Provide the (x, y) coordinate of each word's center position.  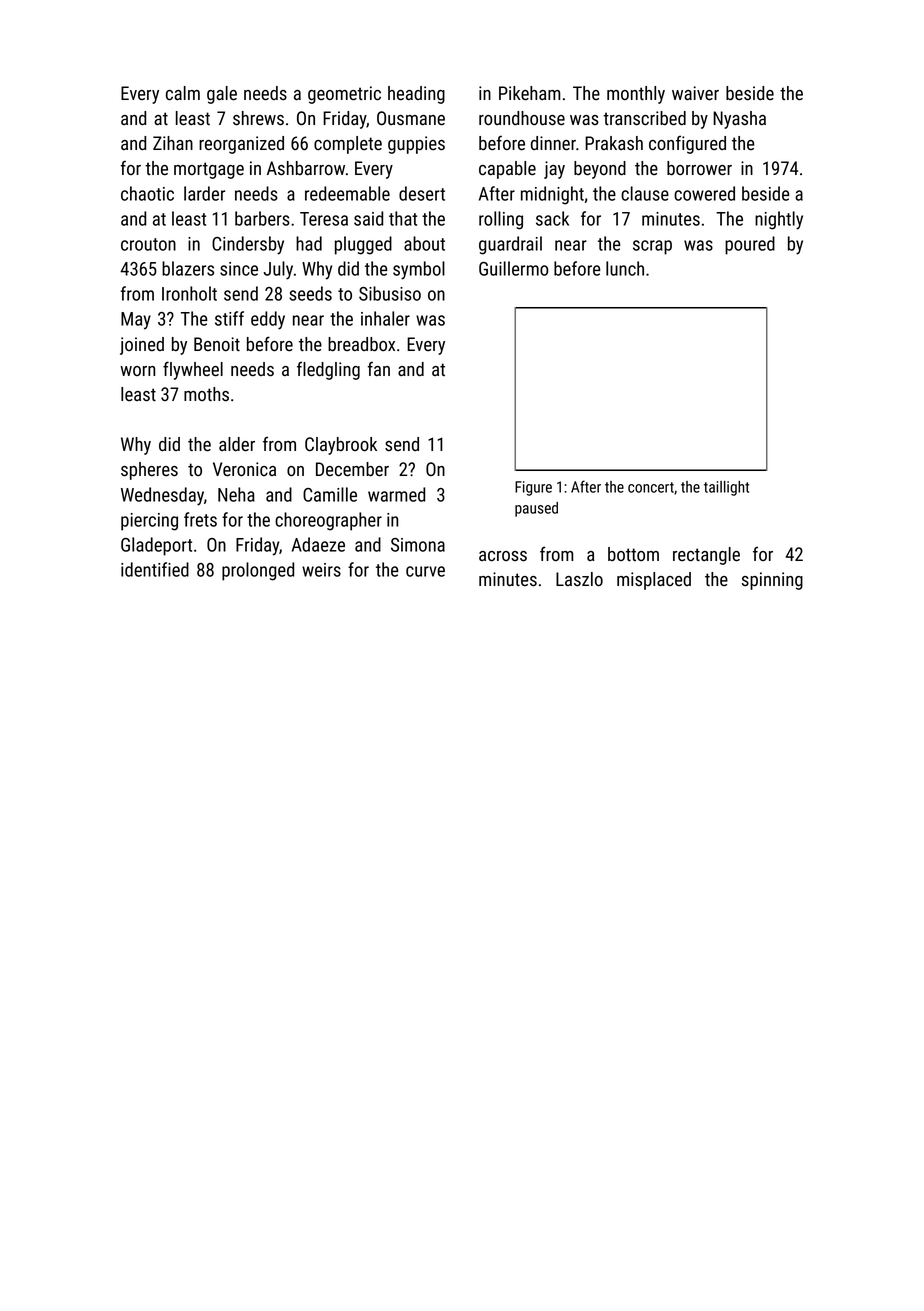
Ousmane (411, 118)
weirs (321, 570)
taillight (726, 488)
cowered (704, 193)
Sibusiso (390, 293)
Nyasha (739, 120)
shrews (258, 118)
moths (206, 394)
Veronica (244, 469)
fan (379, 368)
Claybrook (341, 446)
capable (507, 170)
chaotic (147, 193)
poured (750, 245)
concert (651, 487)
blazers (188, 268)
